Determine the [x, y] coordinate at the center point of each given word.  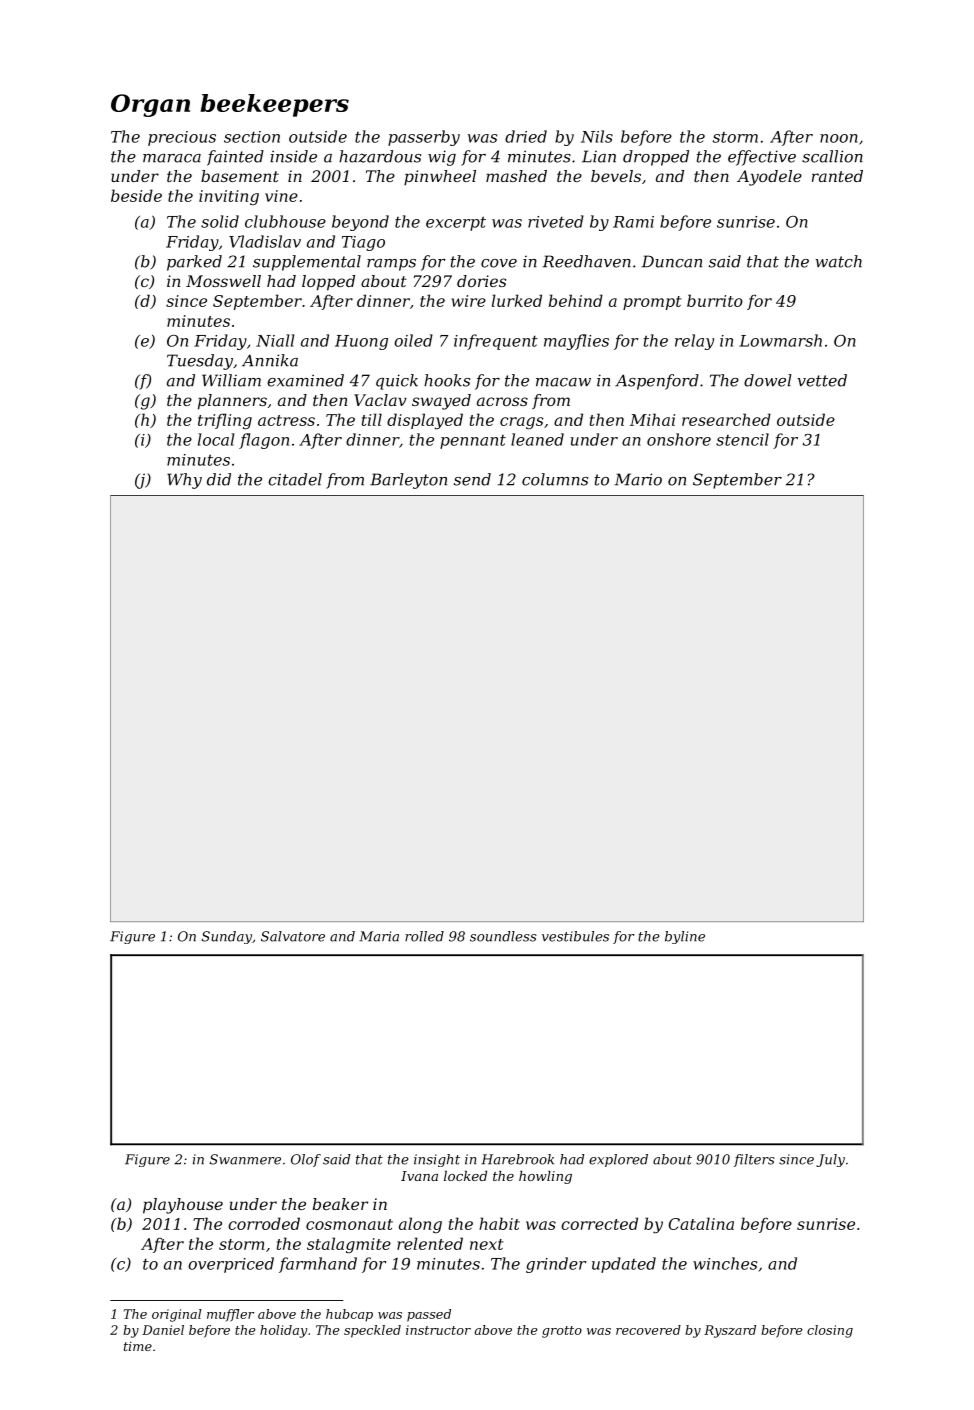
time [138, 1346]
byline [685, 937]
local [216, 439]
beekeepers [274, 105]
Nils [597, 136]
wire [469, 301]
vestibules [575, 936]
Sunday [227, 937]
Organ [150, 105]
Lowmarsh [780, 340]
